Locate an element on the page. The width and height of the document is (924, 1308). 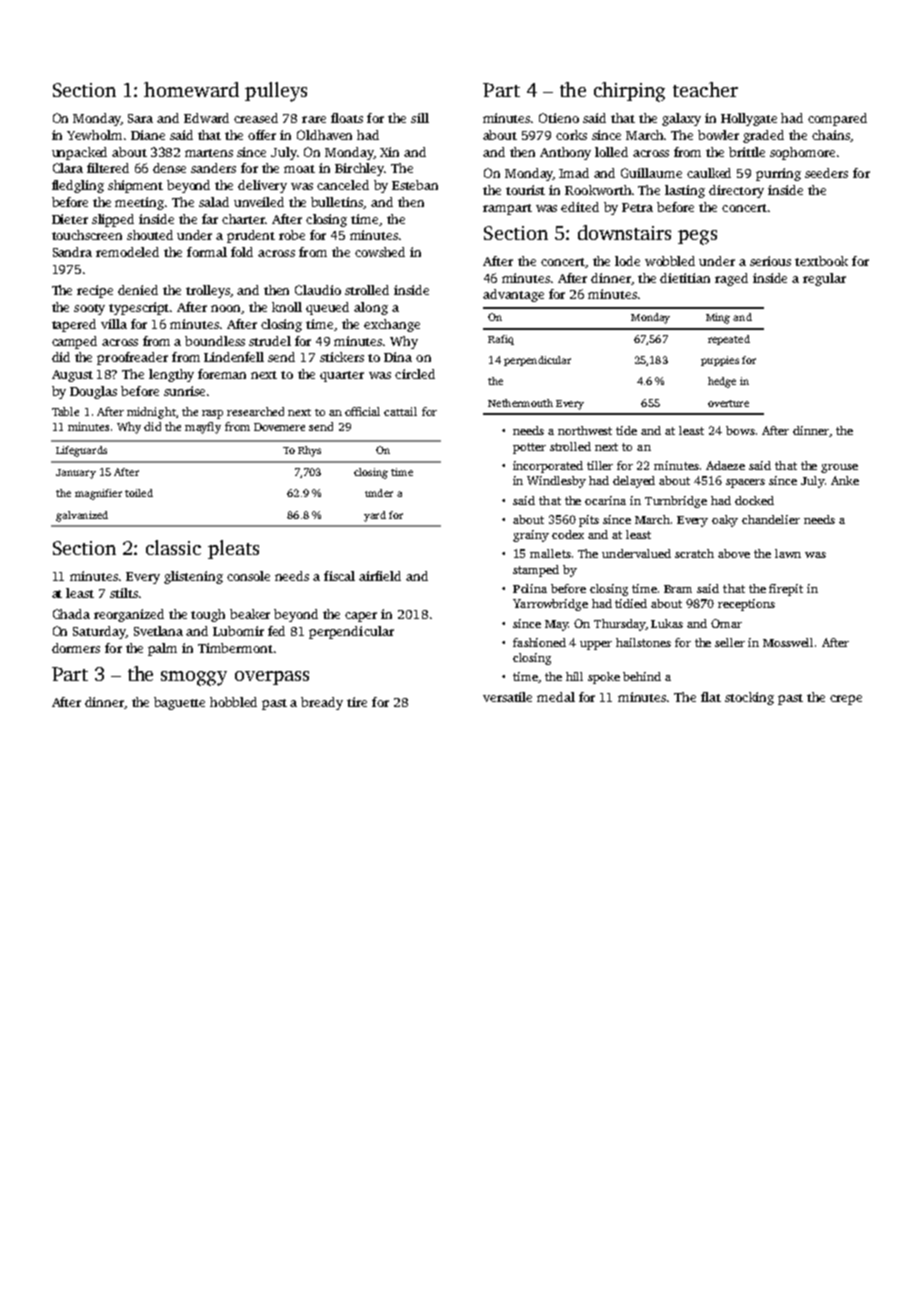
homeward is located at coordinates (191, 89).
